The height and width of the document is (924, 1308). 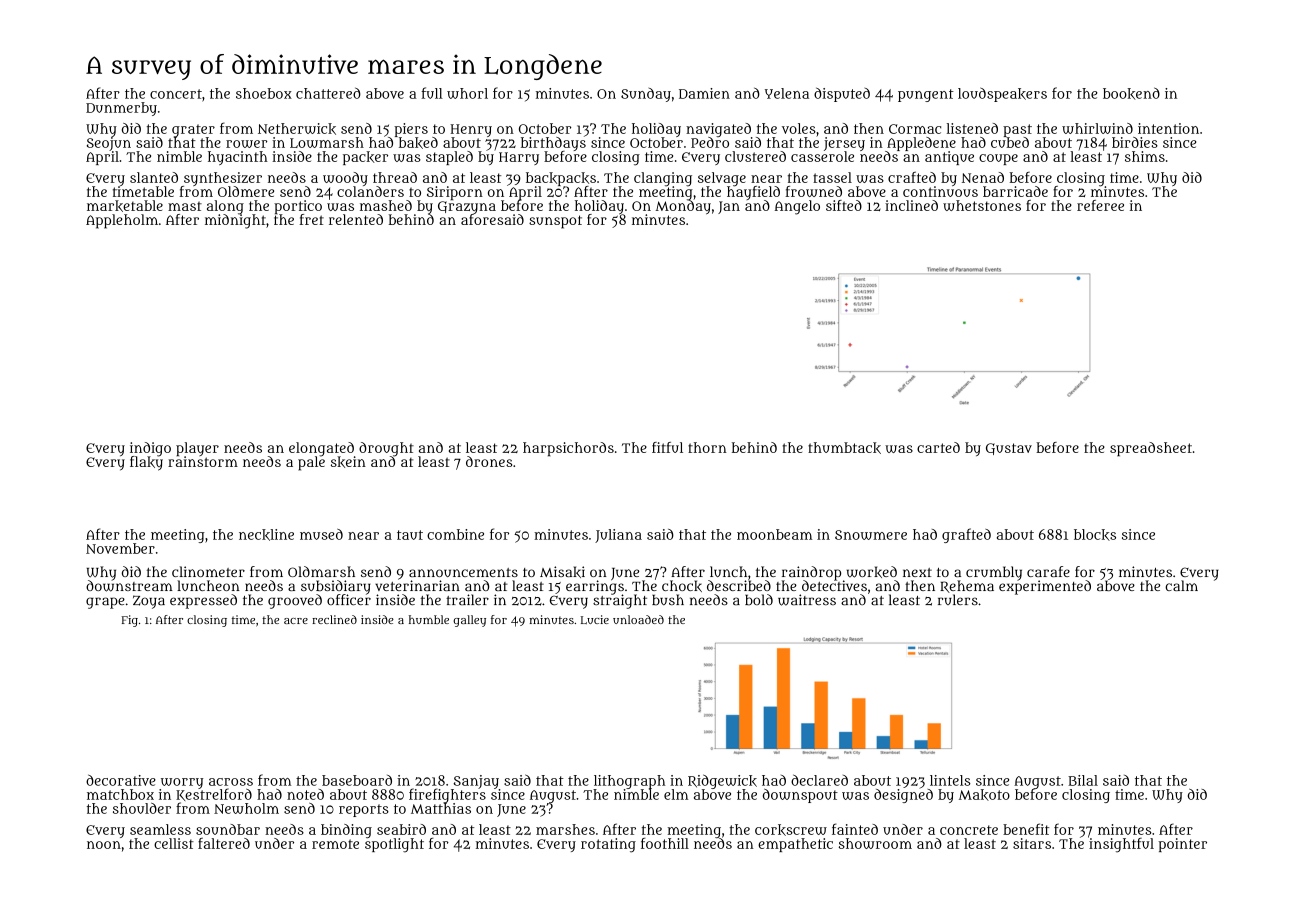 I want to click on Juliana, so click(x=618, y=536).
